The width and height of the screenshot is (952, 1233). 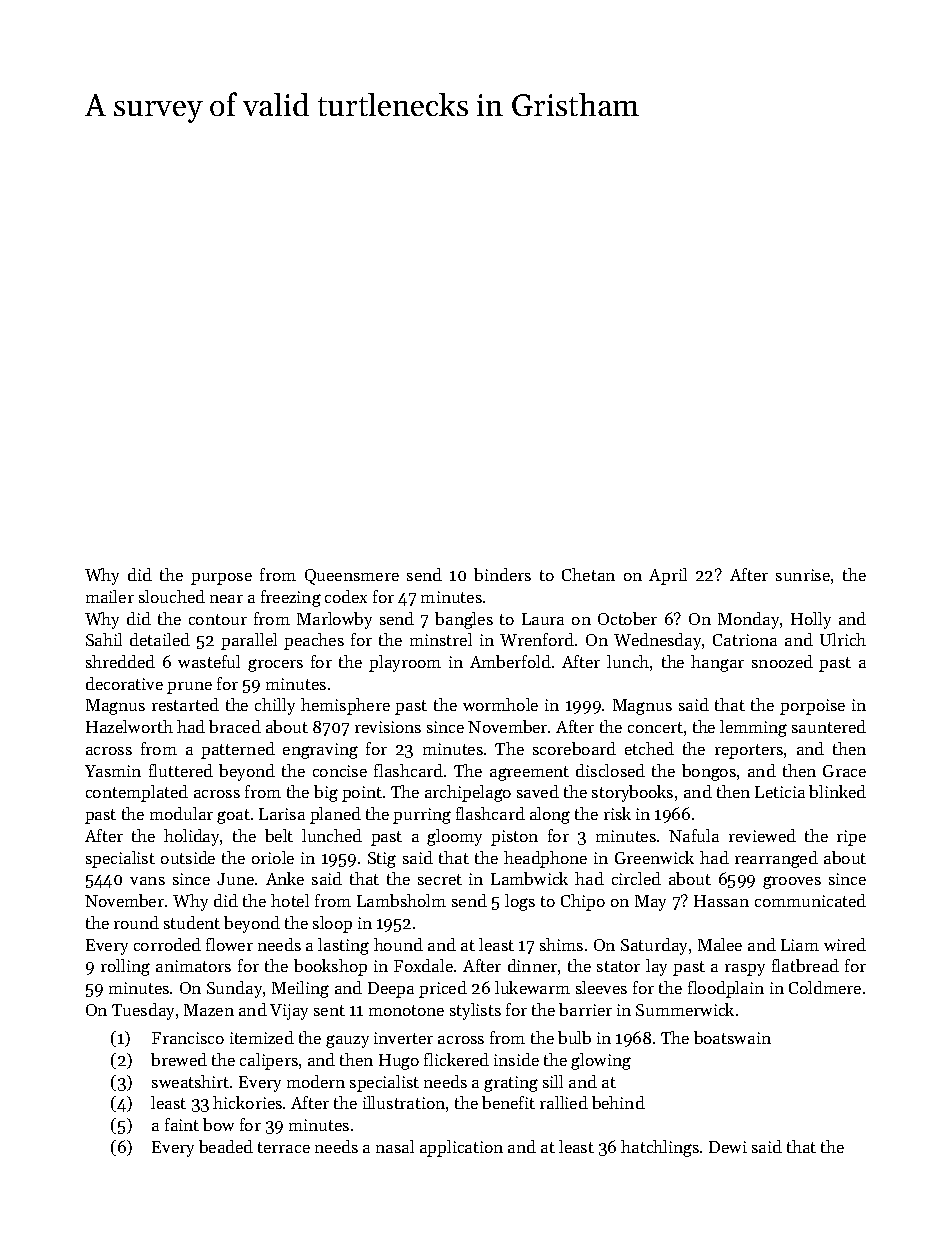 I want to click on vans, so click(x=147, y=881).
